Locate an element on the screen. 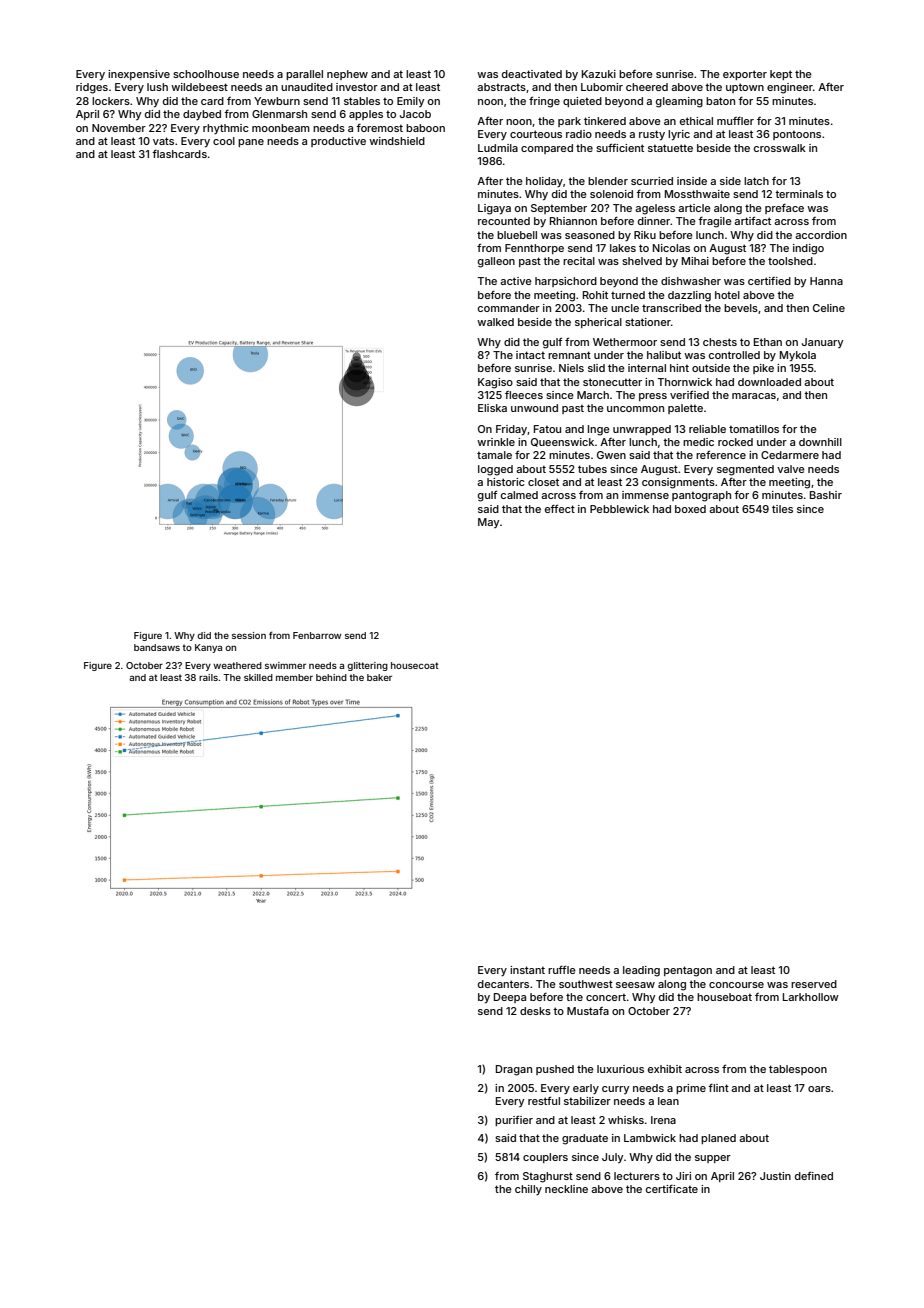 The height and width of the screenshot is (1308, 924). instant is located at coordinates (527, 970).
